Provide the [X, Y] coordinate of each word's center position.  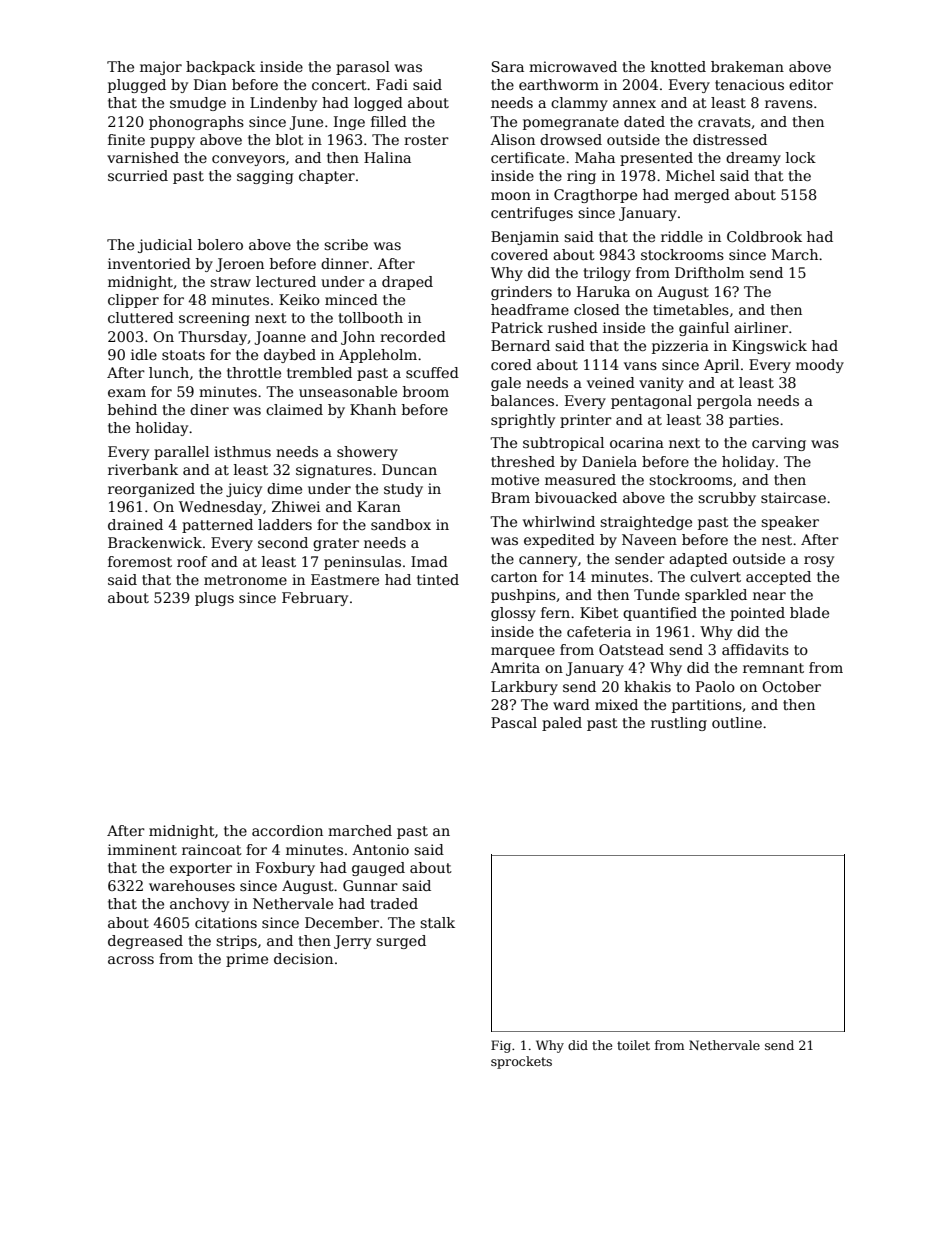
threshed [523, 461]
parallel [181, 453]
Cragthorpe [595, 196]
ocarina [637, 442]
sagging [265, 177]
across [131, 960]
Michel [690, 175]
